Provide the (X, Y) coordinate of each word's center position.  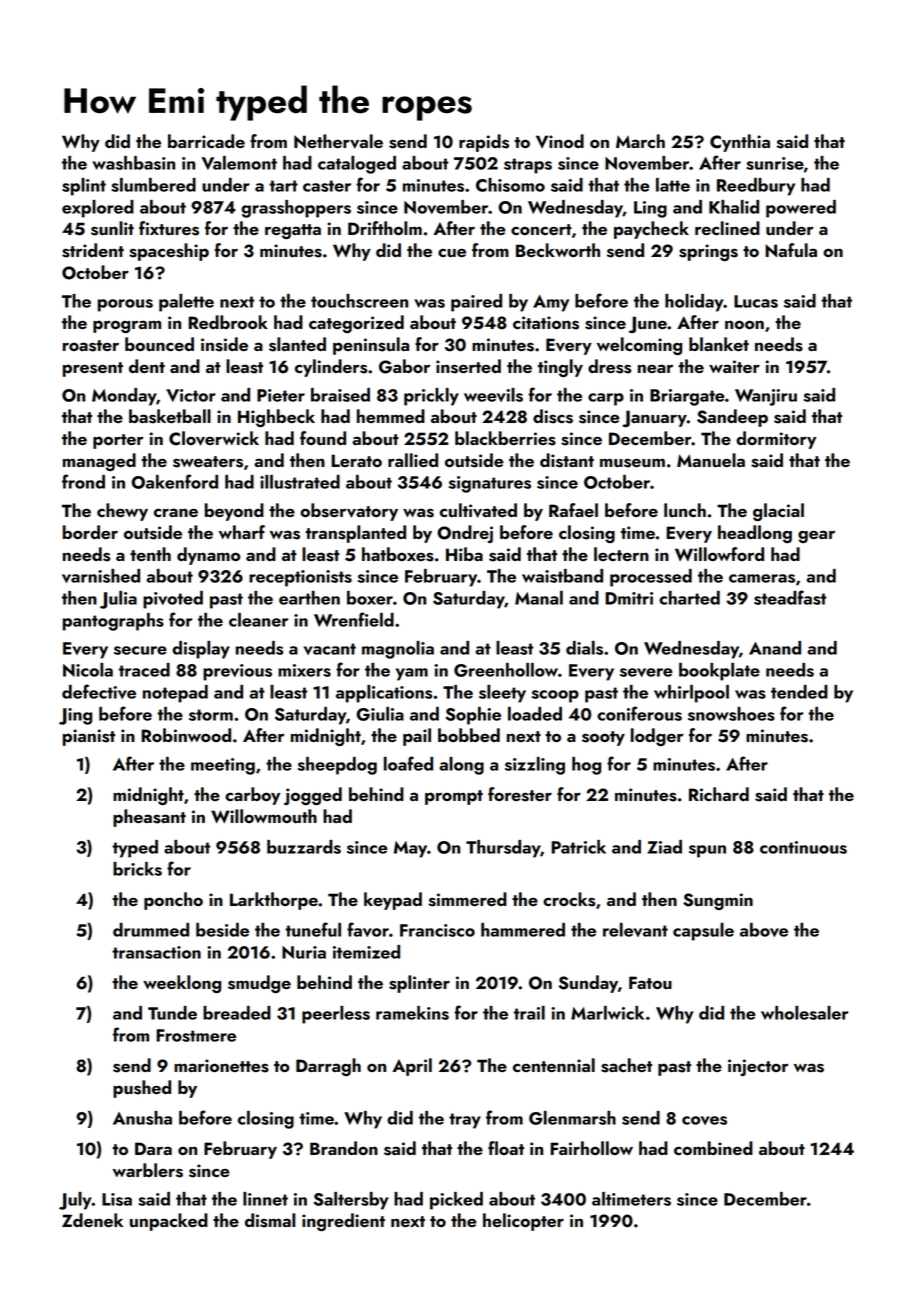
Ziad (664, 847)
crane (176, 512)
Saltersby (351, 1201)
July (75, 1201)
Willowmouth (264, 816)
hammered (523, 930)
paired (476, 303)
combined (713, 1148)
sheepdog (337, 766)
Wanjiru (766, 397)
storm (211, 715)
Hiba (464, 554)
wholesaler (804, 1013)
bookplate (719, 672)
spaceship (169, 252)
